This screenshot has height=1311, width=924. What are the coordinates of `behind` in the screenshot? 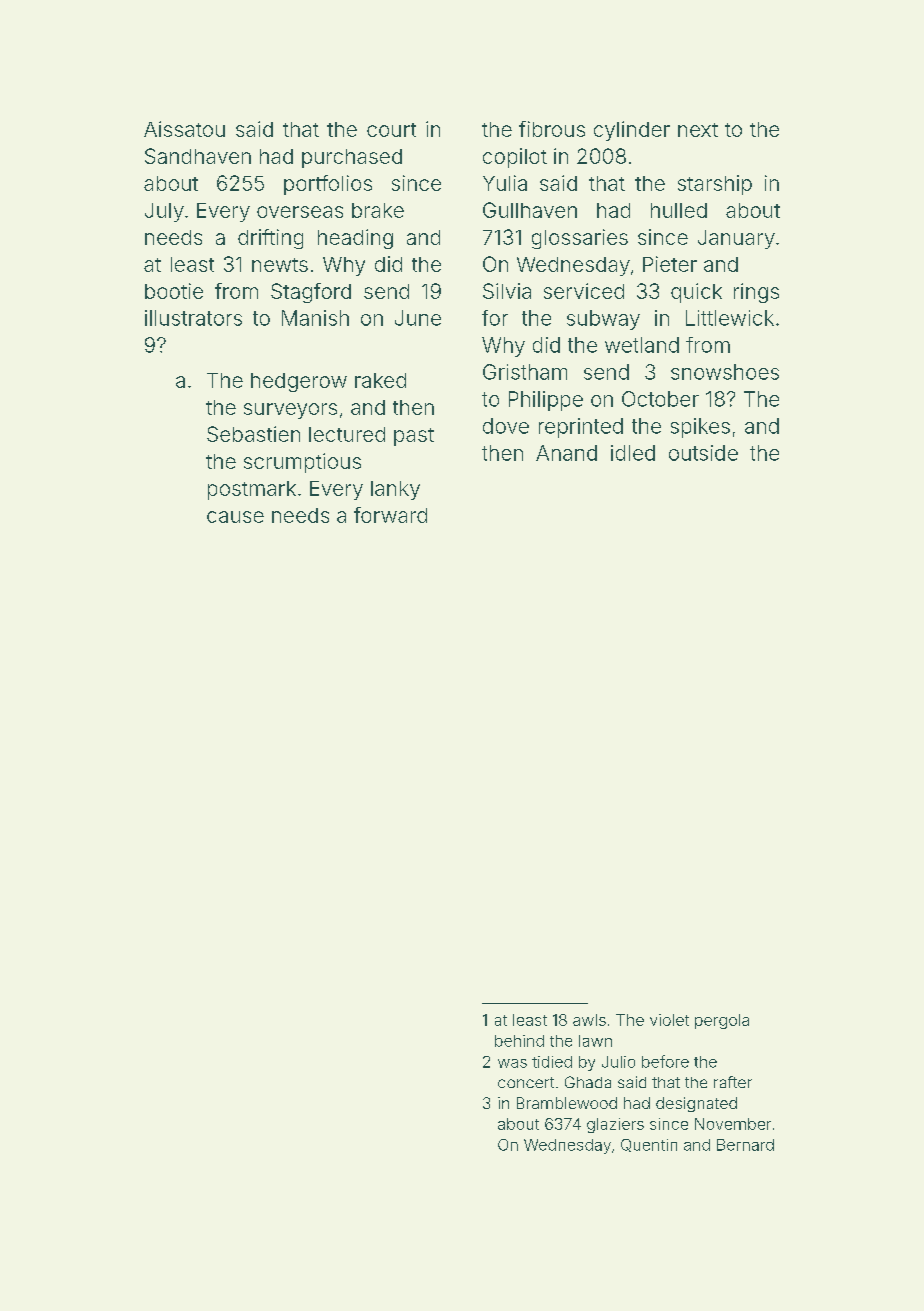 It's located at (519, 1041).
